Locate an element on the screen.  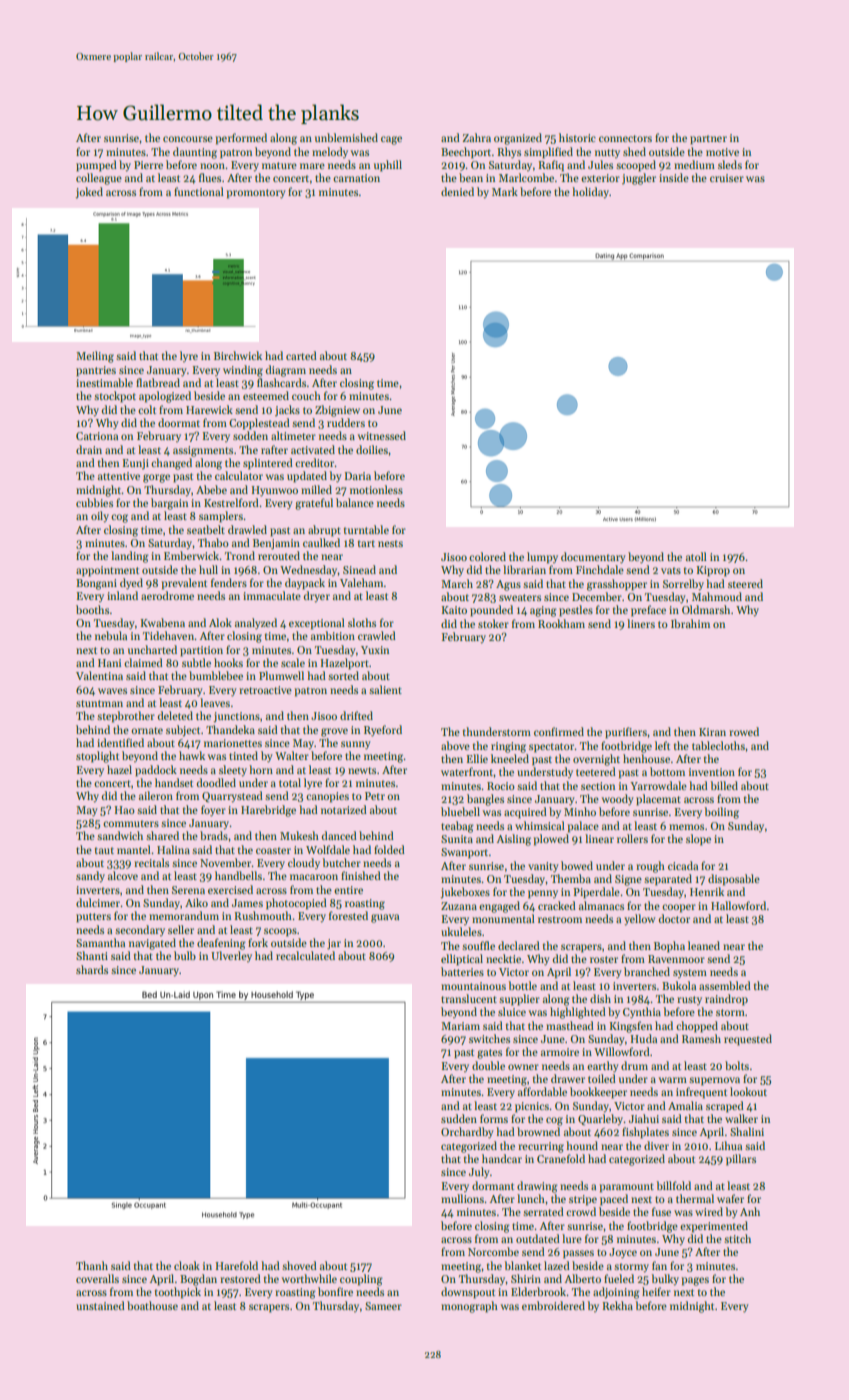
Pierre is located at coordinates (148, 165).
